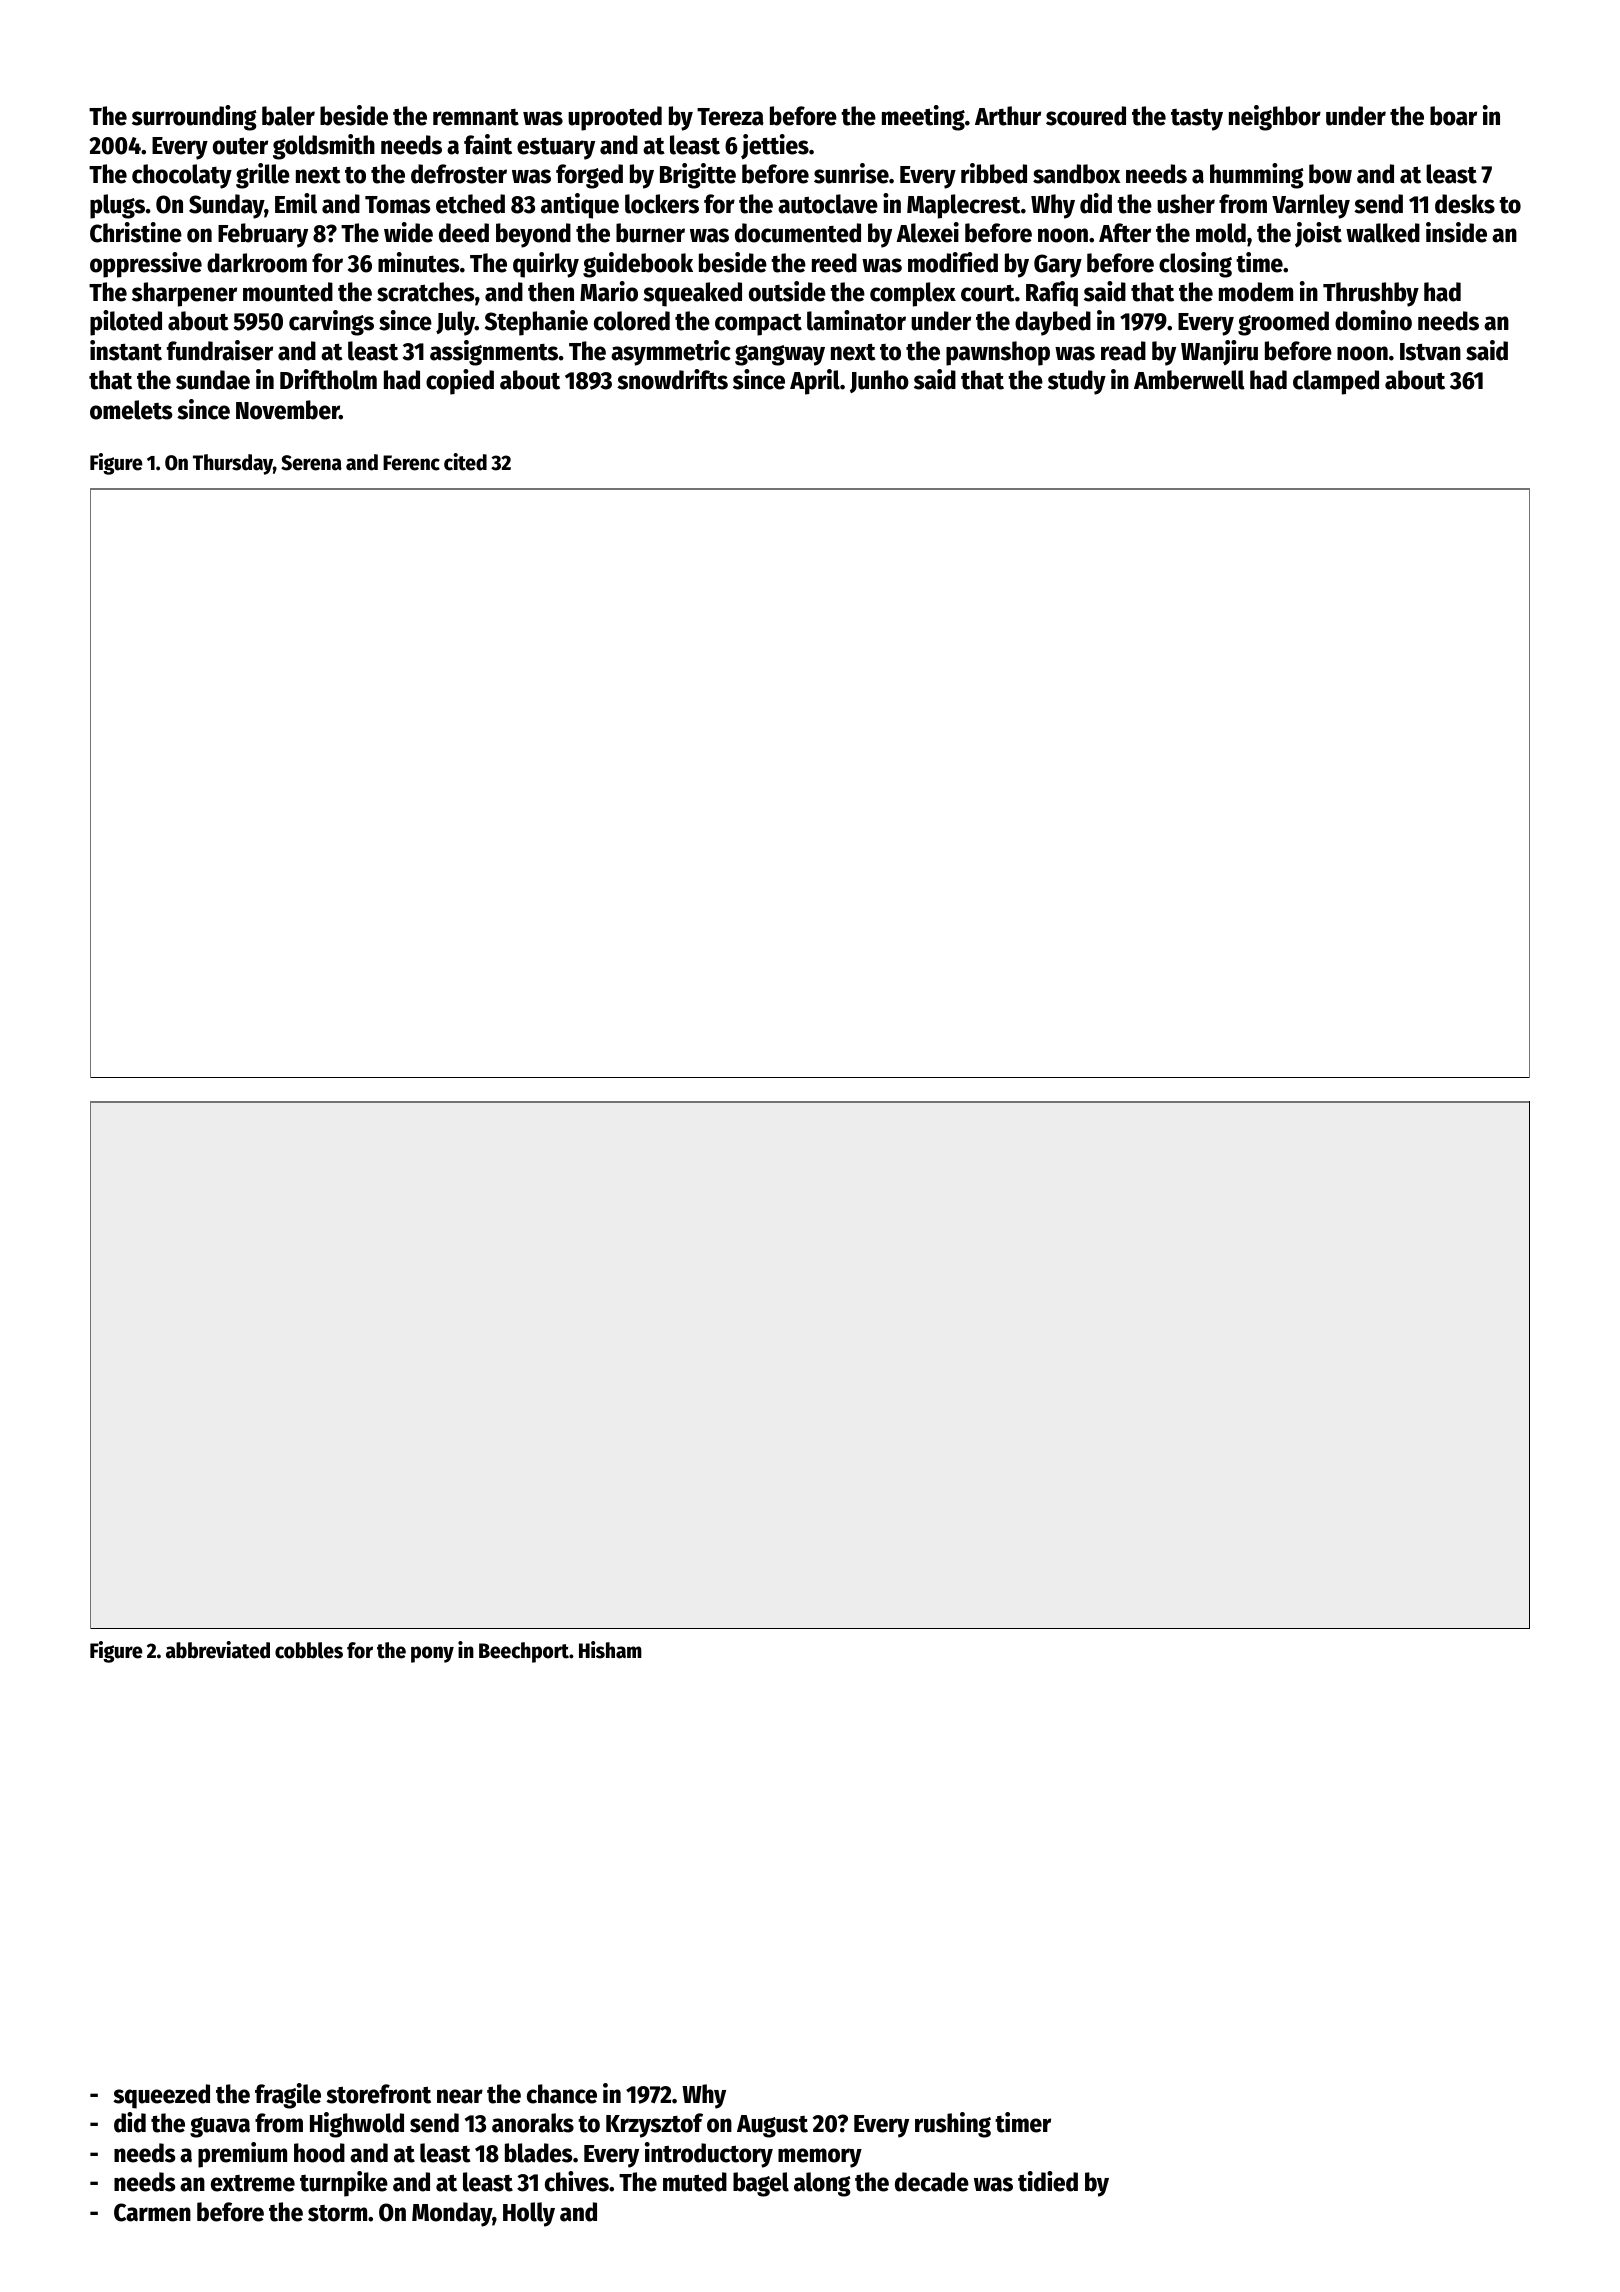 Image resolution: width=1620 pixels, height=2292 pixels. I want to click on gangway, so click(780, 355).
